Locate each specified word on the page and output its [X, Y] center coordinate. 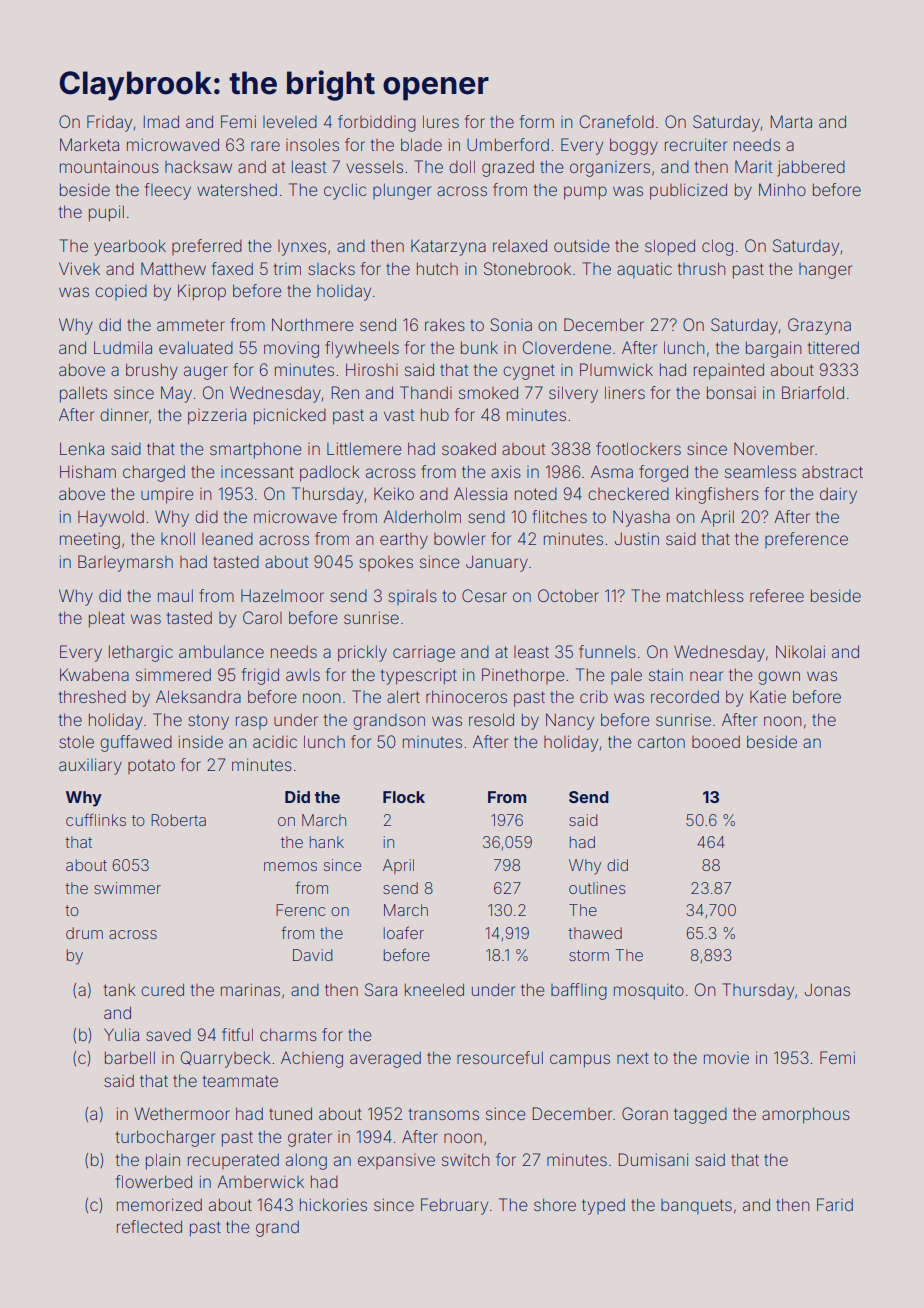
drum [84, 933]
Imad [161, 121]
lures [441, 121]
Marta [791, 121]
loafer [404, 932]
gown [779, 678]
